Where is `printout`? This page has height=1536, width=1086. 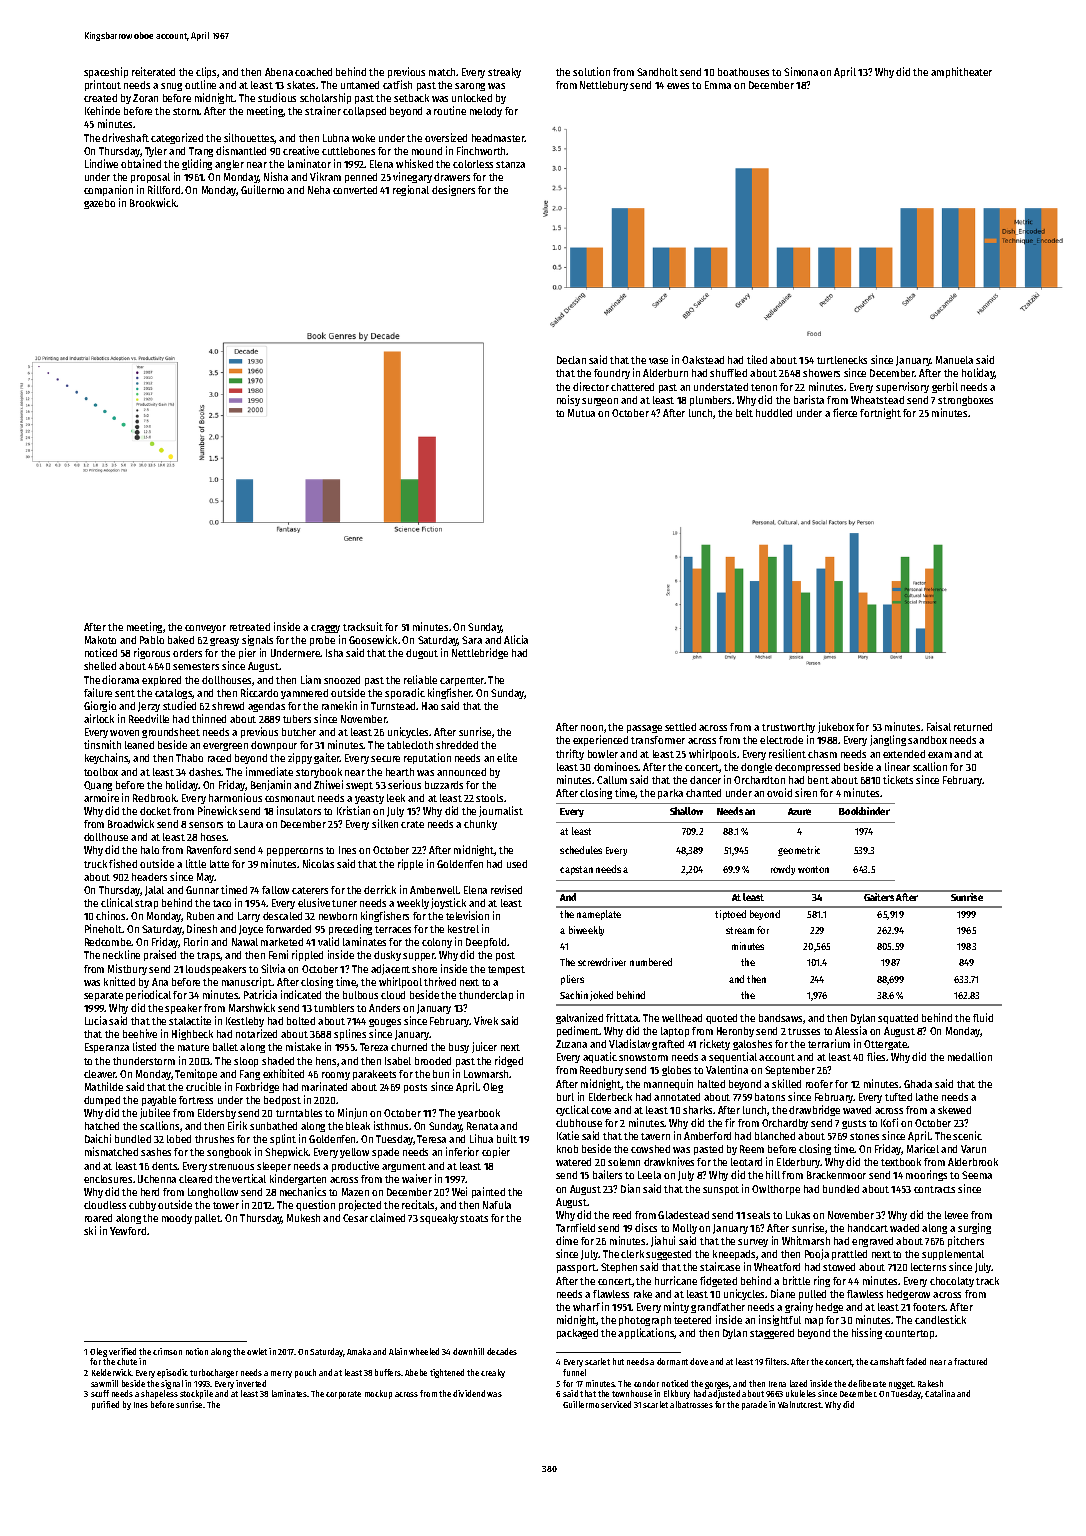 printout is located at coordinates (103, 85).
